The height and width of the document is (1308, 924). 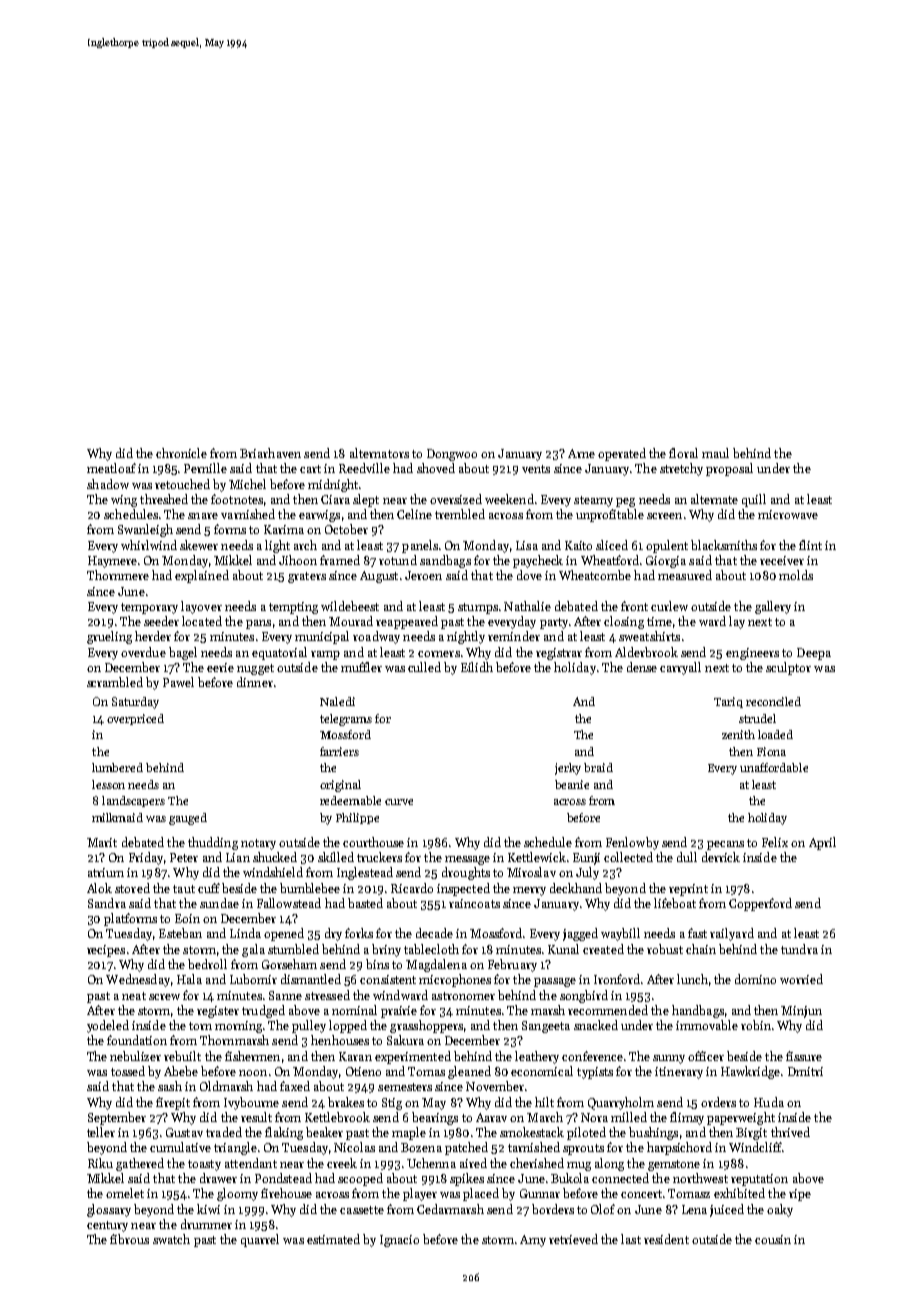 I want to click on registrar, so click(x=559, y=654).
